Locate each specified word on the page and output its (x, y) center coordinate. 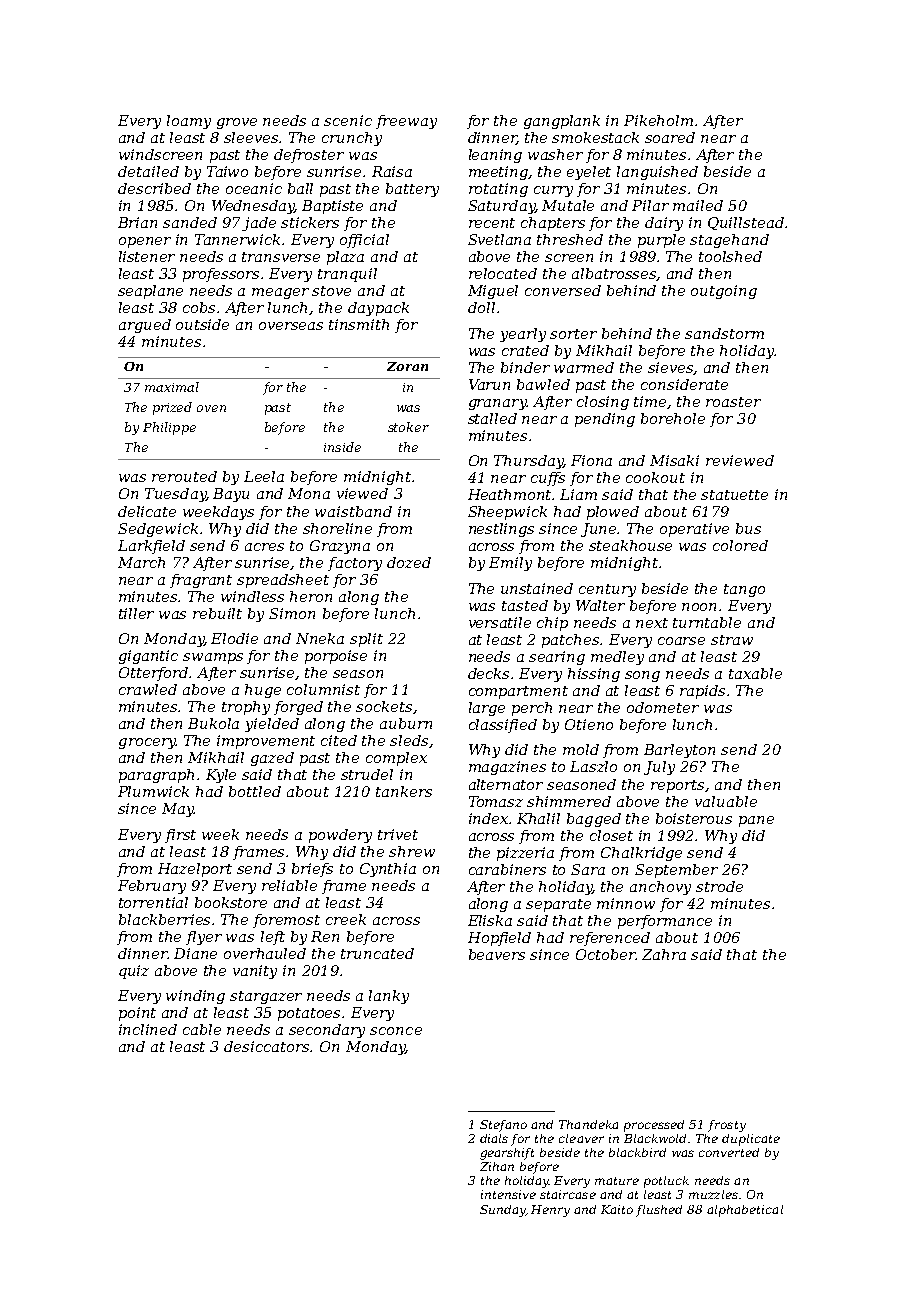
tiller (136, 613)
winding (195, 997)
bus (748, 528)
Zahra (664, 954)
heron (311, 596)
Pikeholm (658, 120)
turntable (707, 622)
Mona (309, 493)
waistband (353, 511)
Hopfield (499, 939)
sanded (190, 222)
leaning (495, 156)
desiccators (267, 1046)
